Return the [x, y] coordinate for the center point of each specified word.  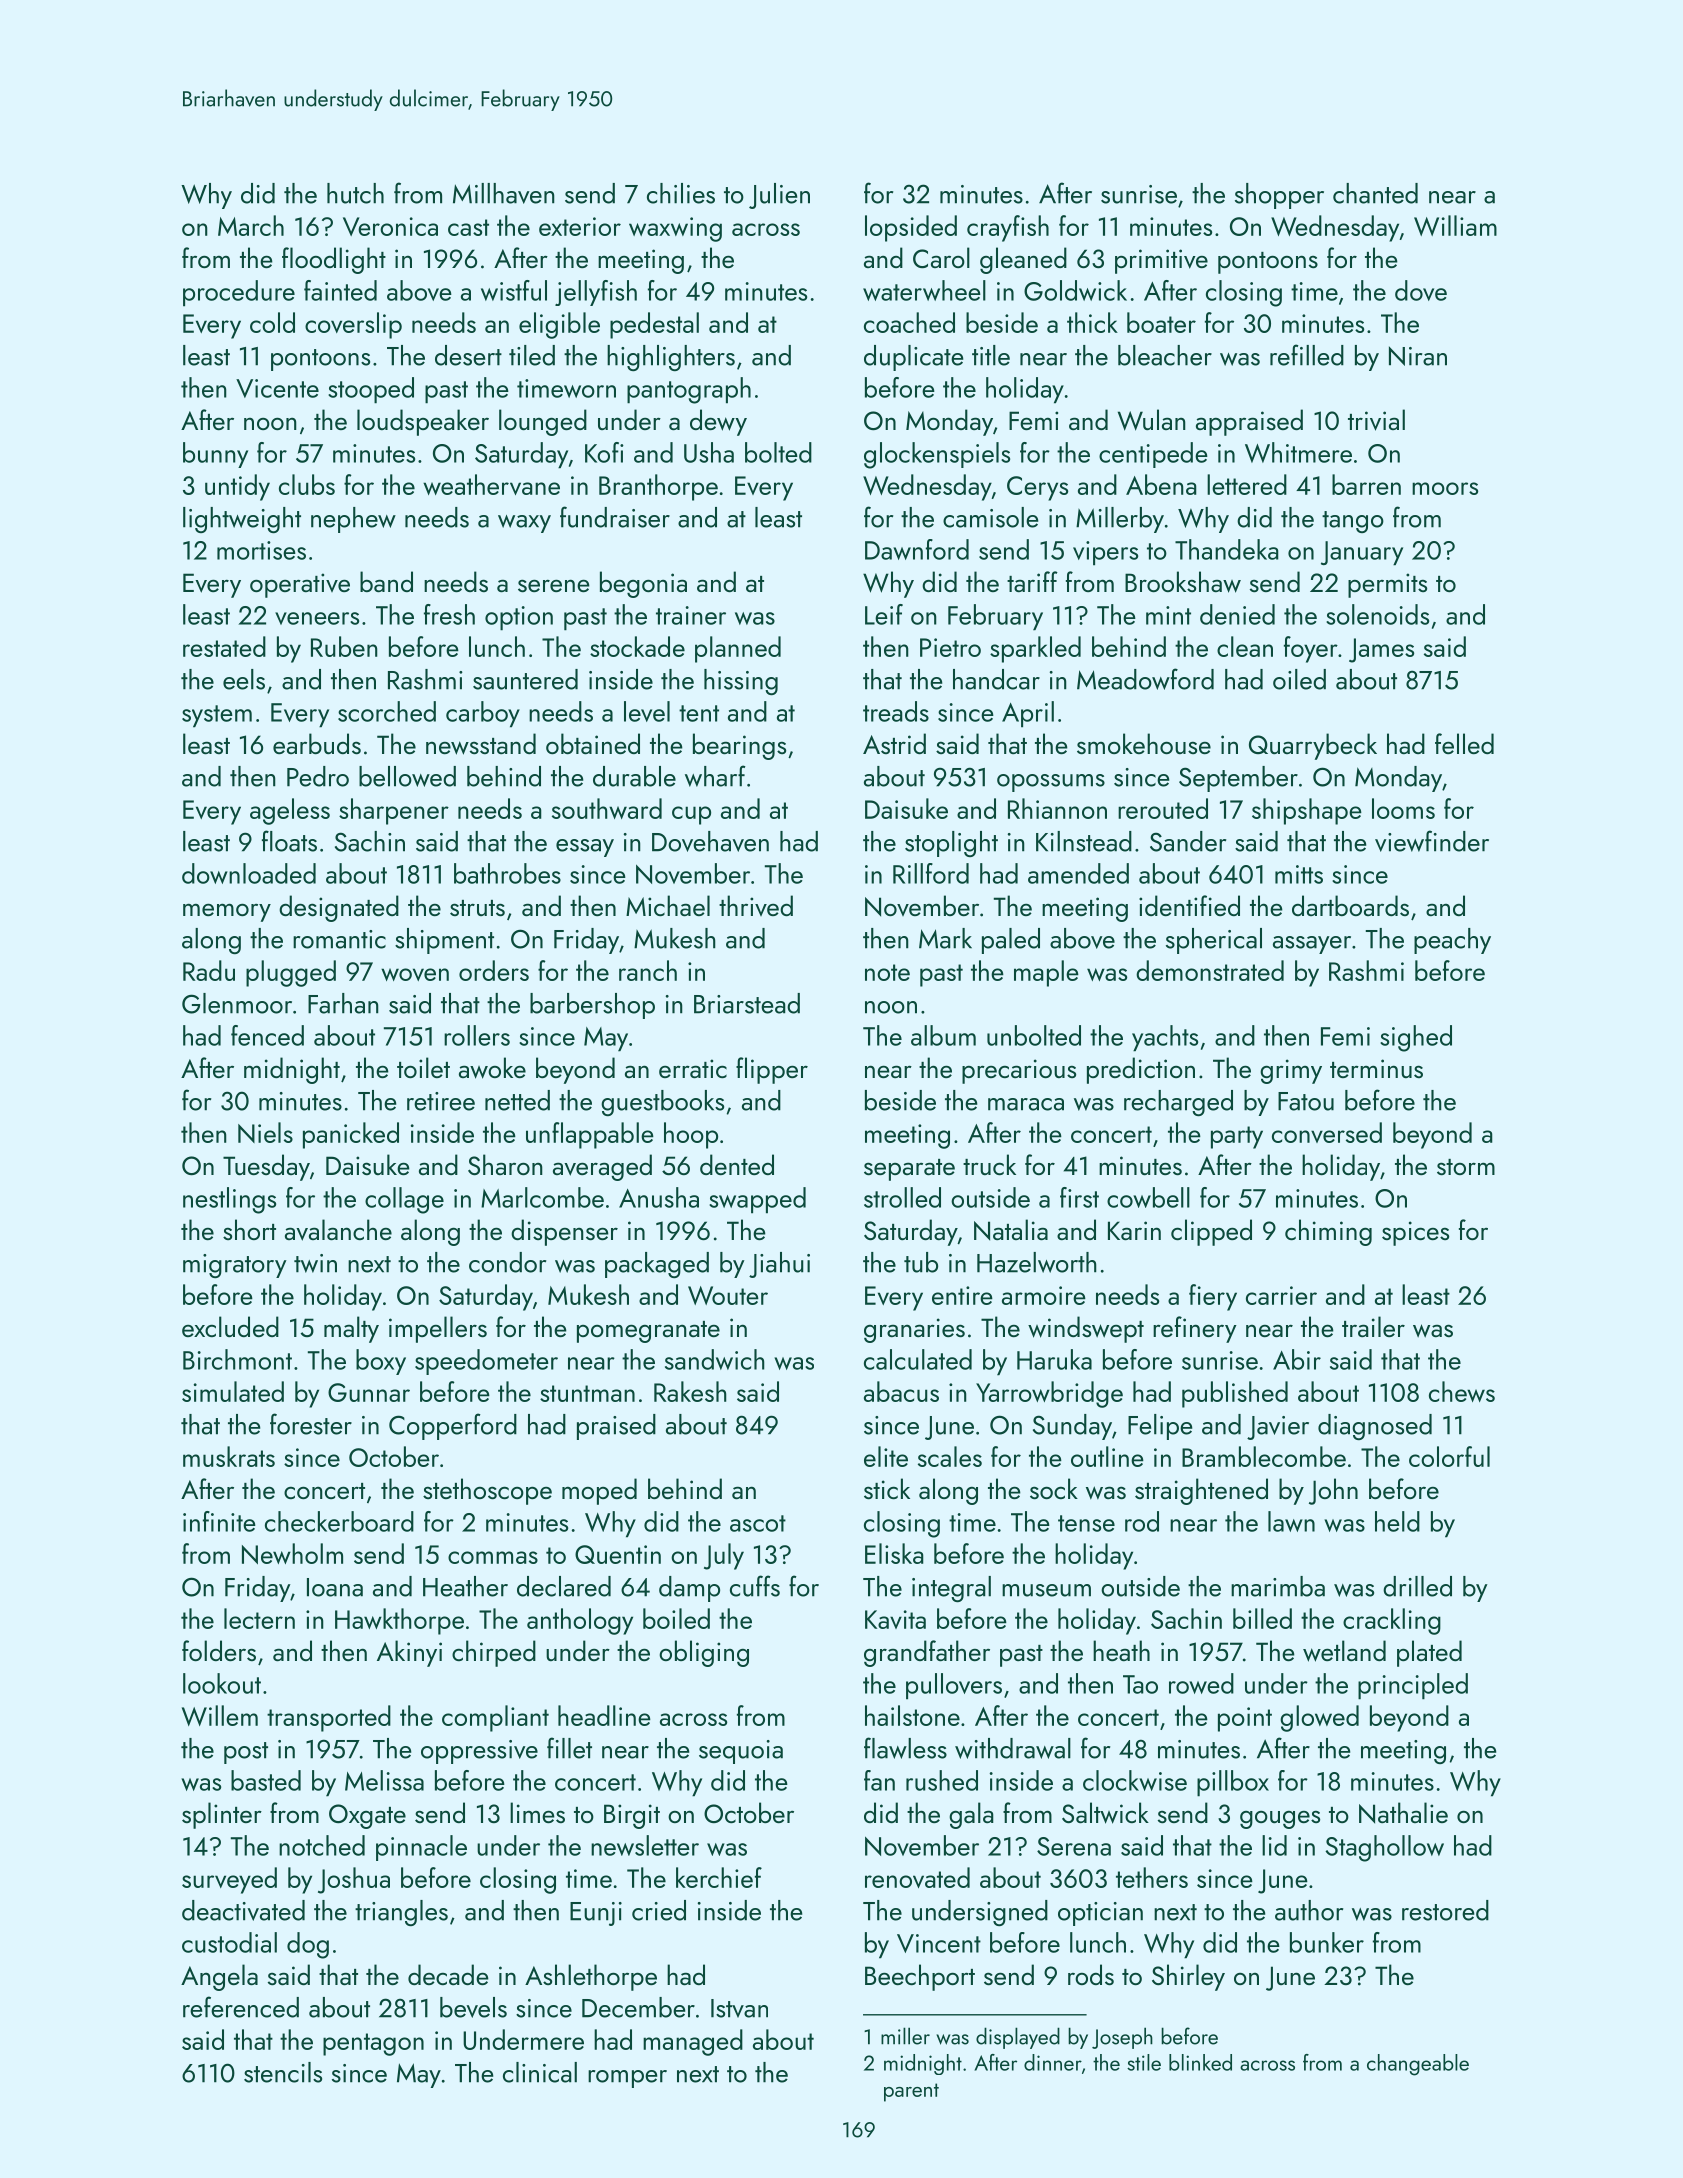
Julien [779, 196]
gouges [1280, 1820]
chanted [1375, 193]
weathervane [491, 484]
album [943, 1035]
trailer [1373, 1326]
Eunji [596, 1914]
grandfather [927, 1653]
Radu [209, 970]
